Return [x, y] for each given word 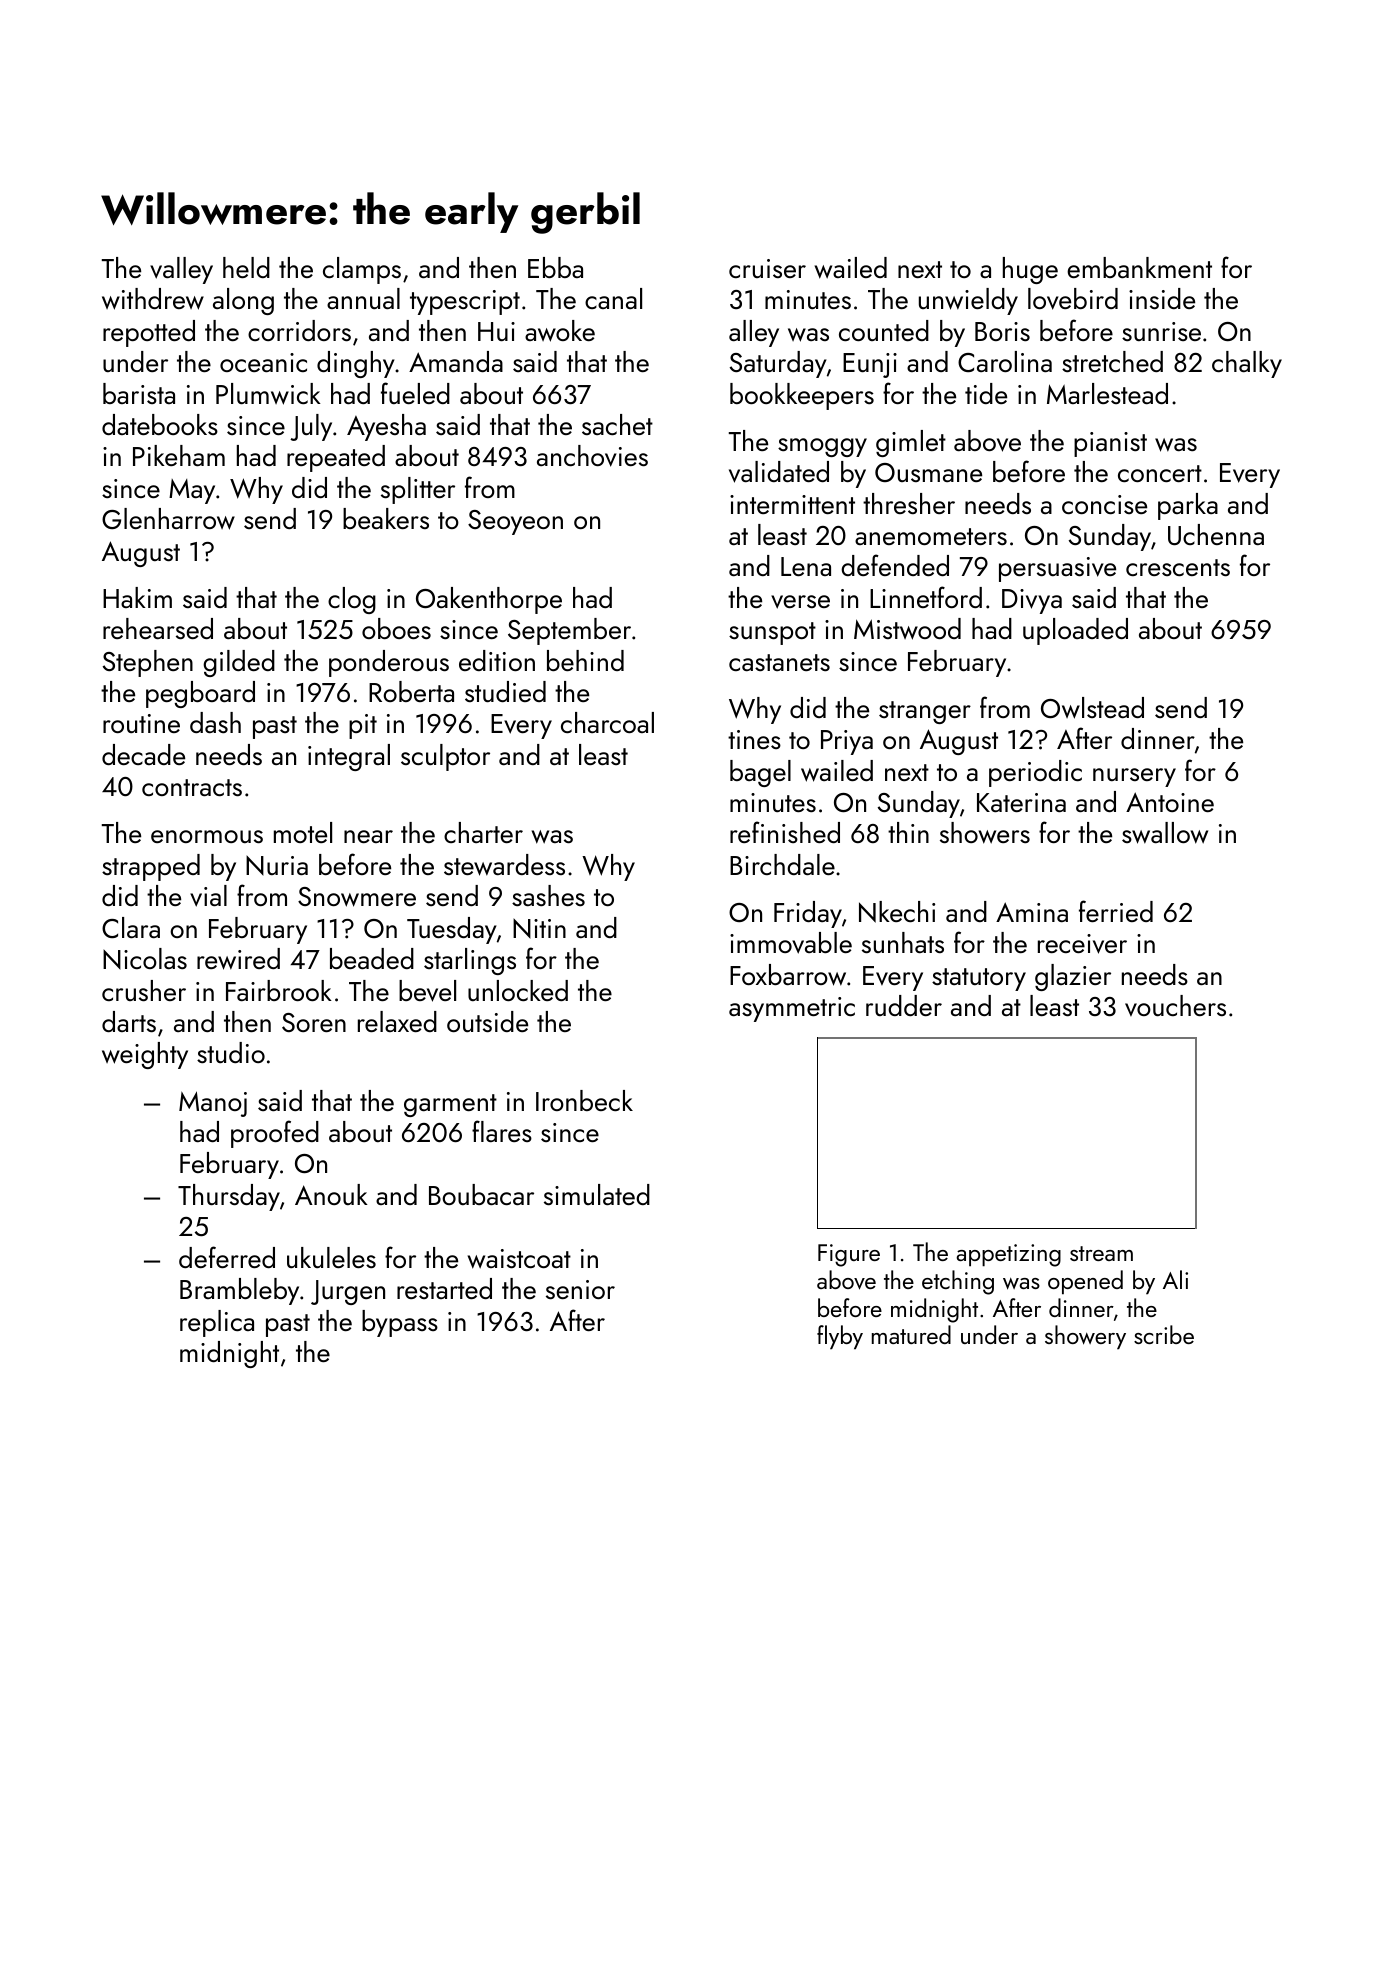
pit [363, 726]
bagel [760, 773]
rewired [238, 959]
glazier [1073, 977]
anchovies [592, 456]
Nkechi [897, 912]
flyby [840, 1337]
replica [217, 1323]
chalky [1247, 364]
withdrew [153, 299]
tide [986, 393]
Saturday [778, 364]
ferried [1116, 911]
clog [352, 600]
